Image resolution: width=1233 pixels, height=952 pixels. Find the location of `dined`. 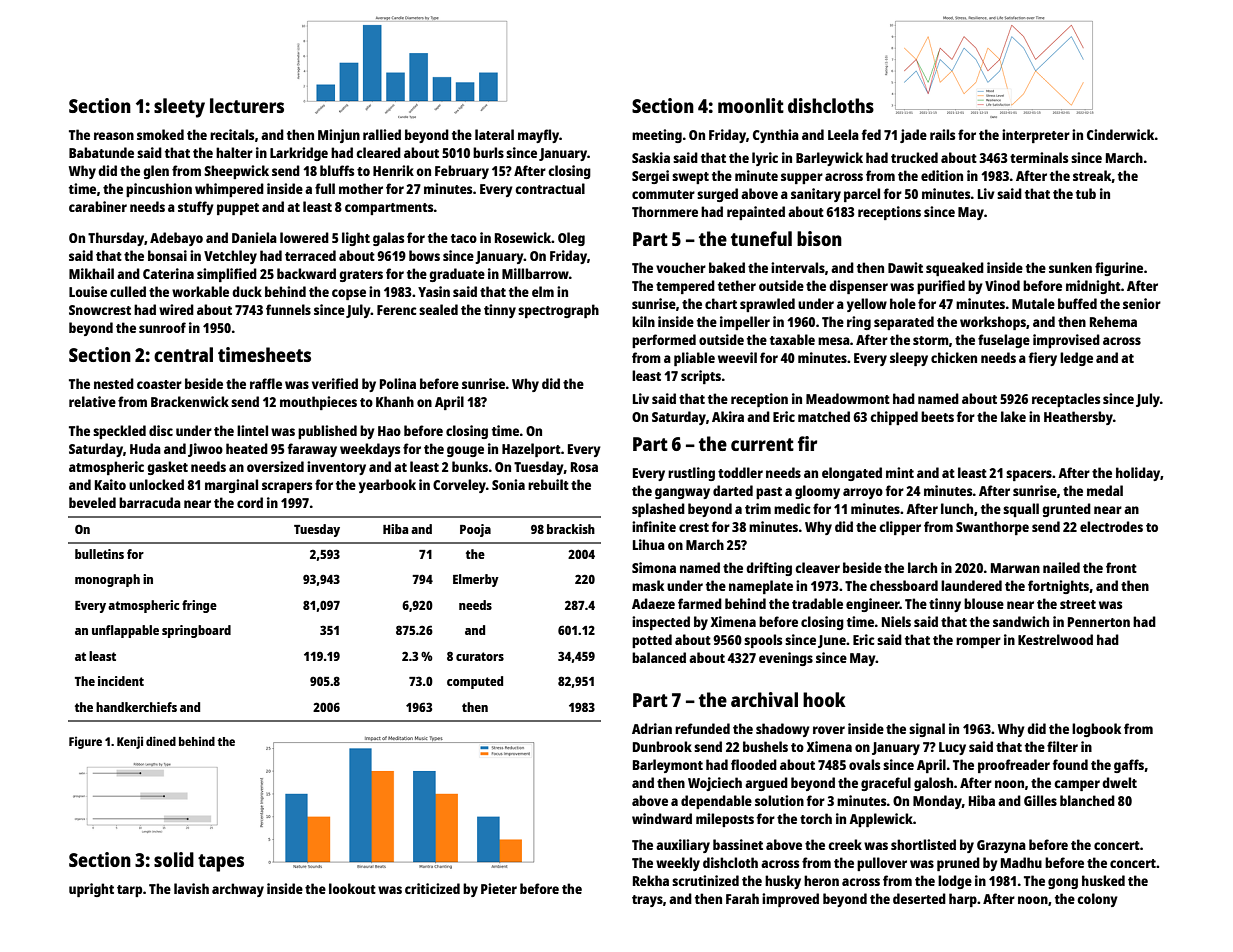

dined is located at coordinates (161, 741).
